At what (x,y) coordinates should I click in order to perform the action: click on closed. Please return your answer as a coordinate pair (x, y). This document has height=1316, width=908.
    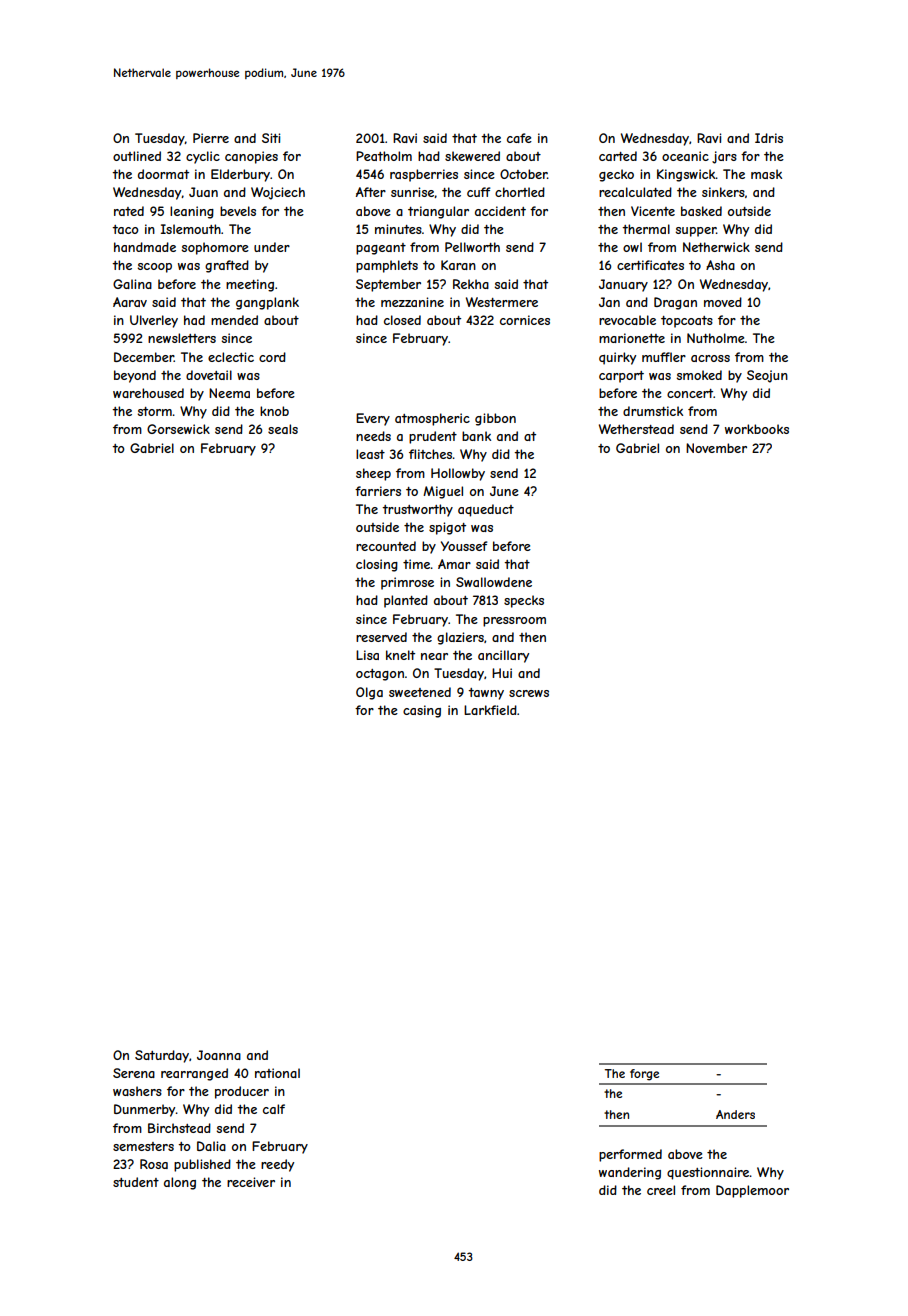
    Looking at the image, I should click on (402, 320).
